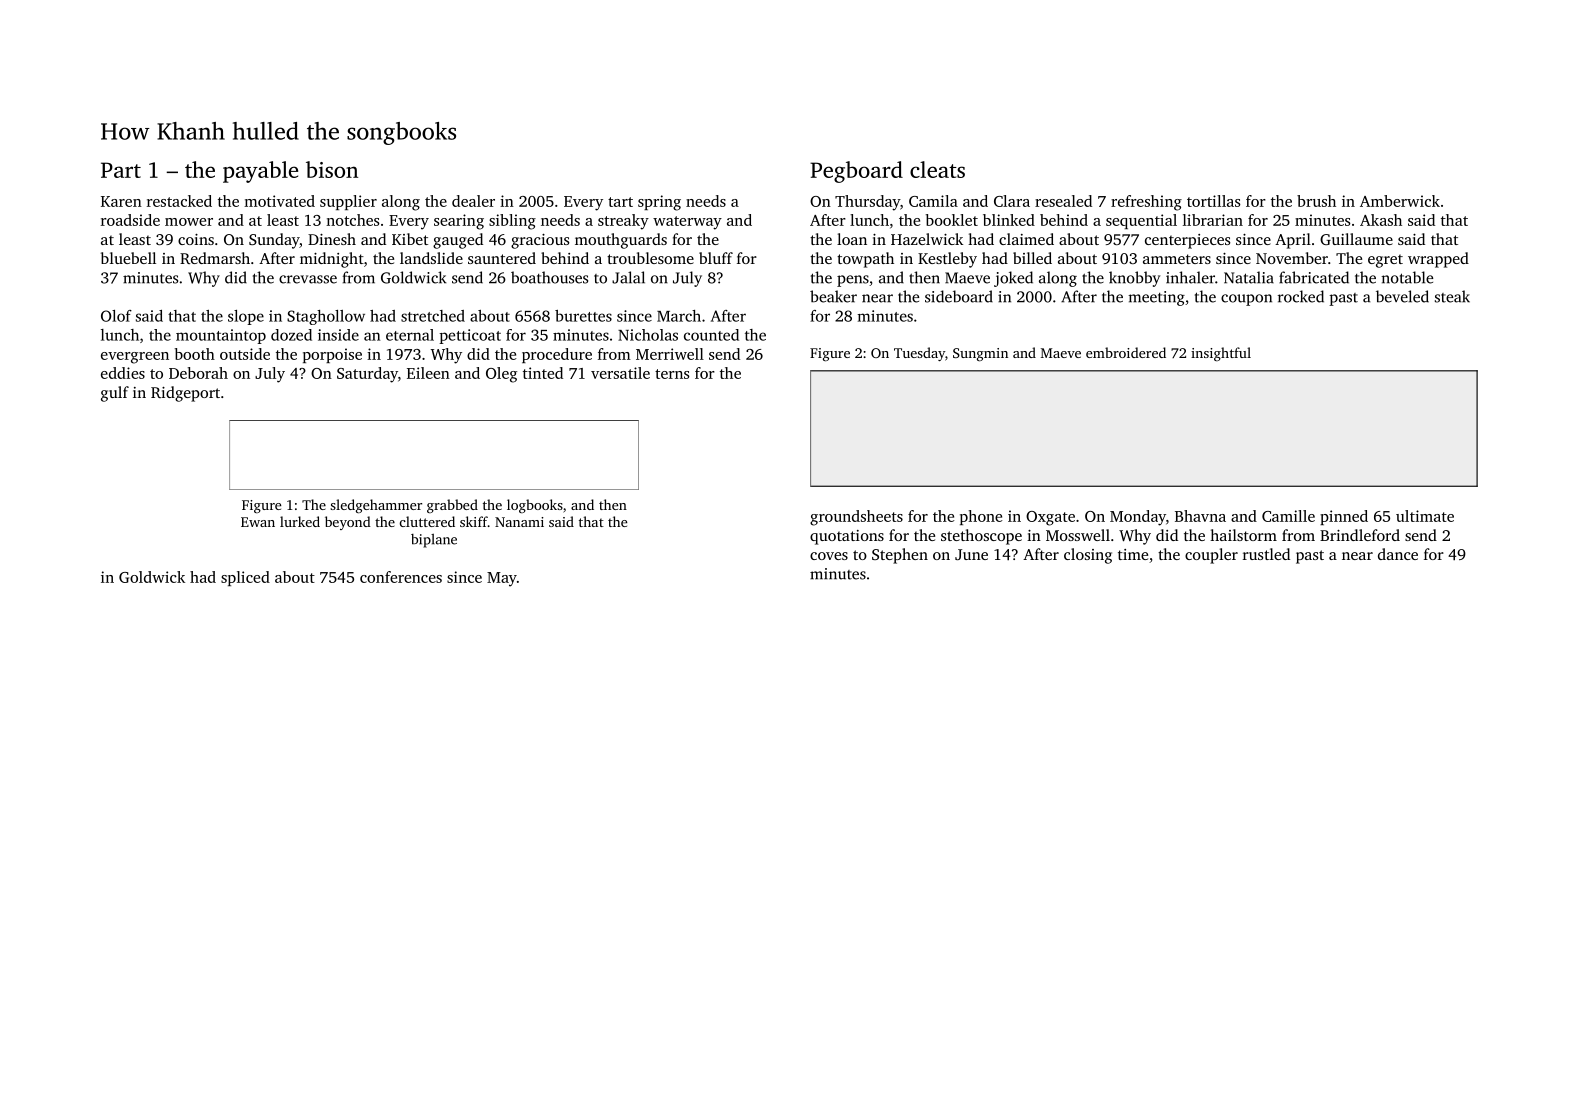 This screenshot has width=1578, height=1116. I want to click on spliced, so click(245, 578).
